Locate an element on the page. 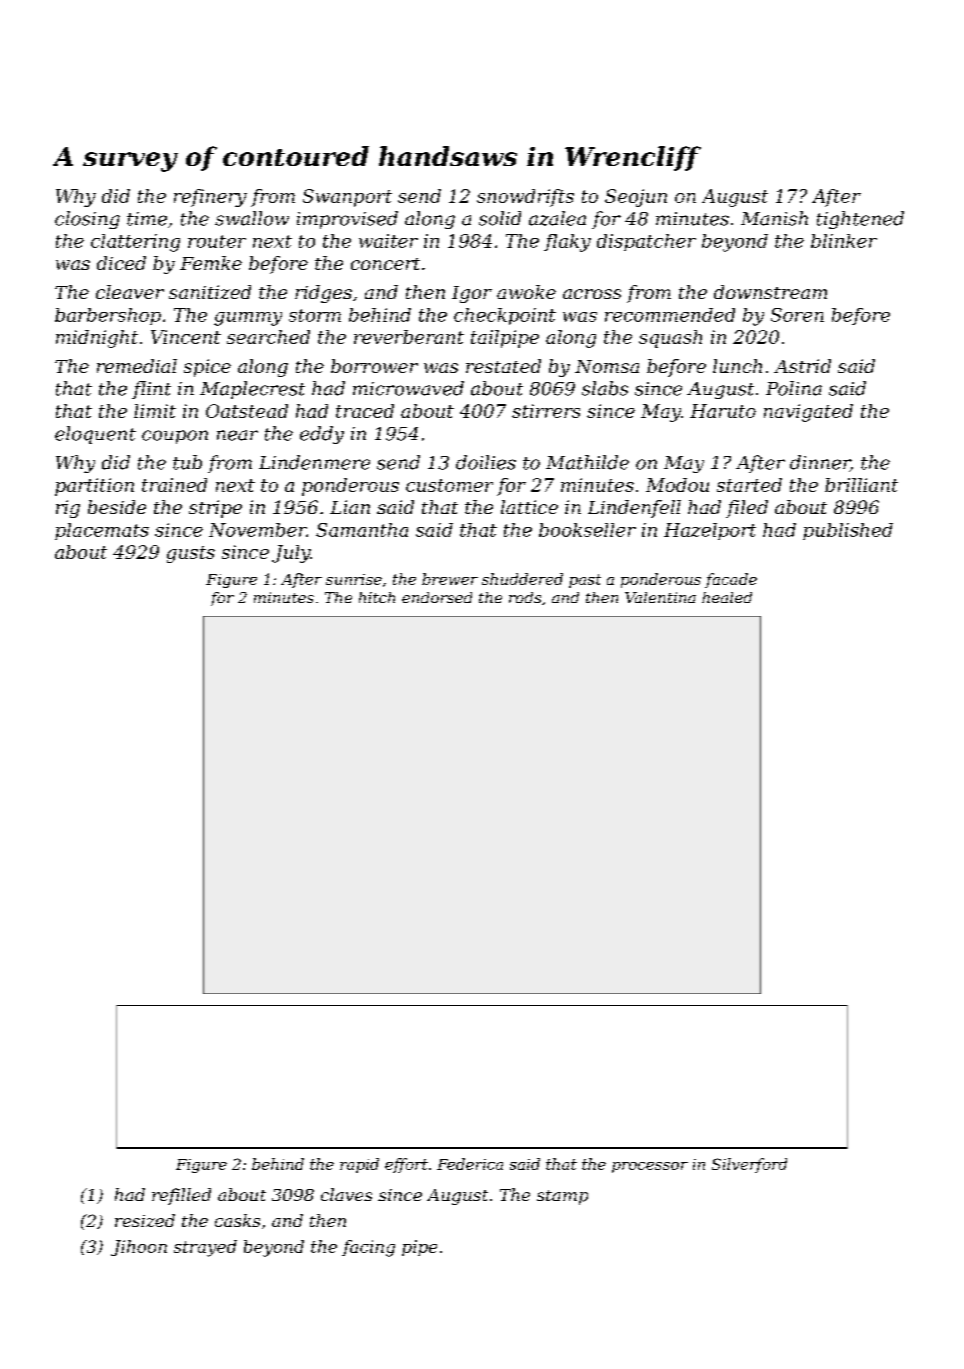 This image has height=1369, width=964. snowdrifts is located at coordinates (525, 198).
